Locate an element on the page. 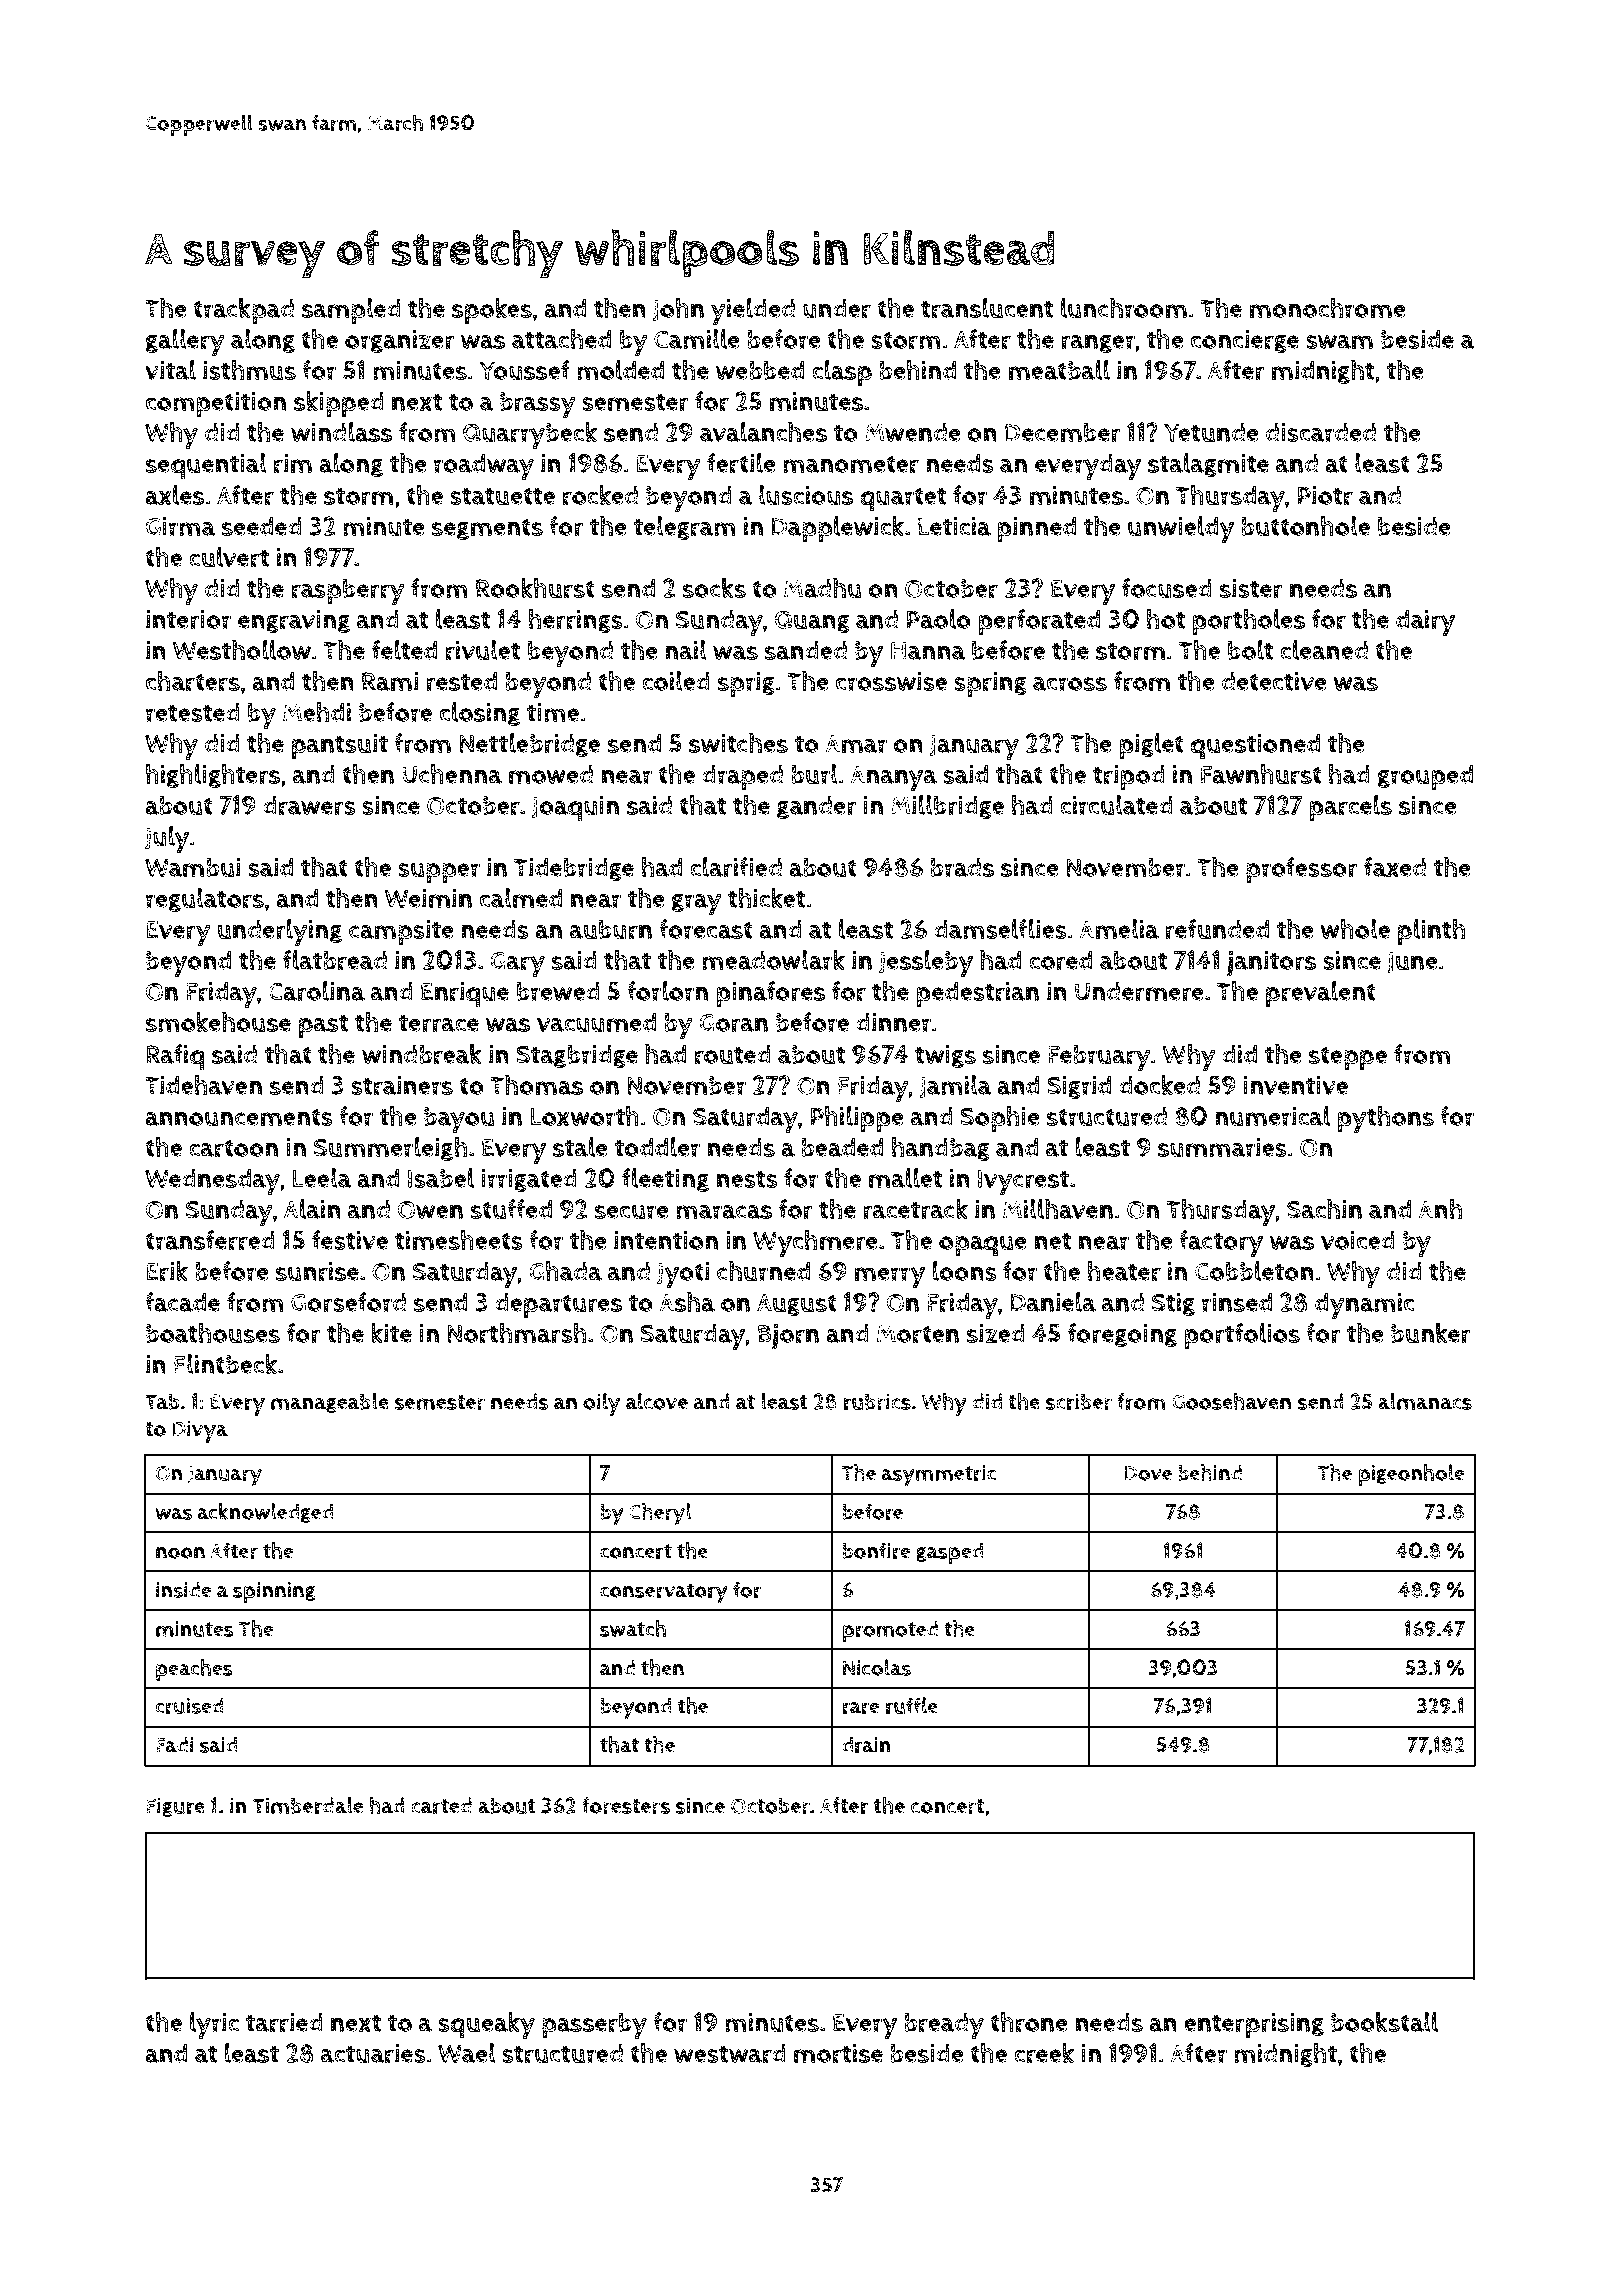 The height and width of the image is (2292, 1620). past is located at coordinates (323, 1026).
